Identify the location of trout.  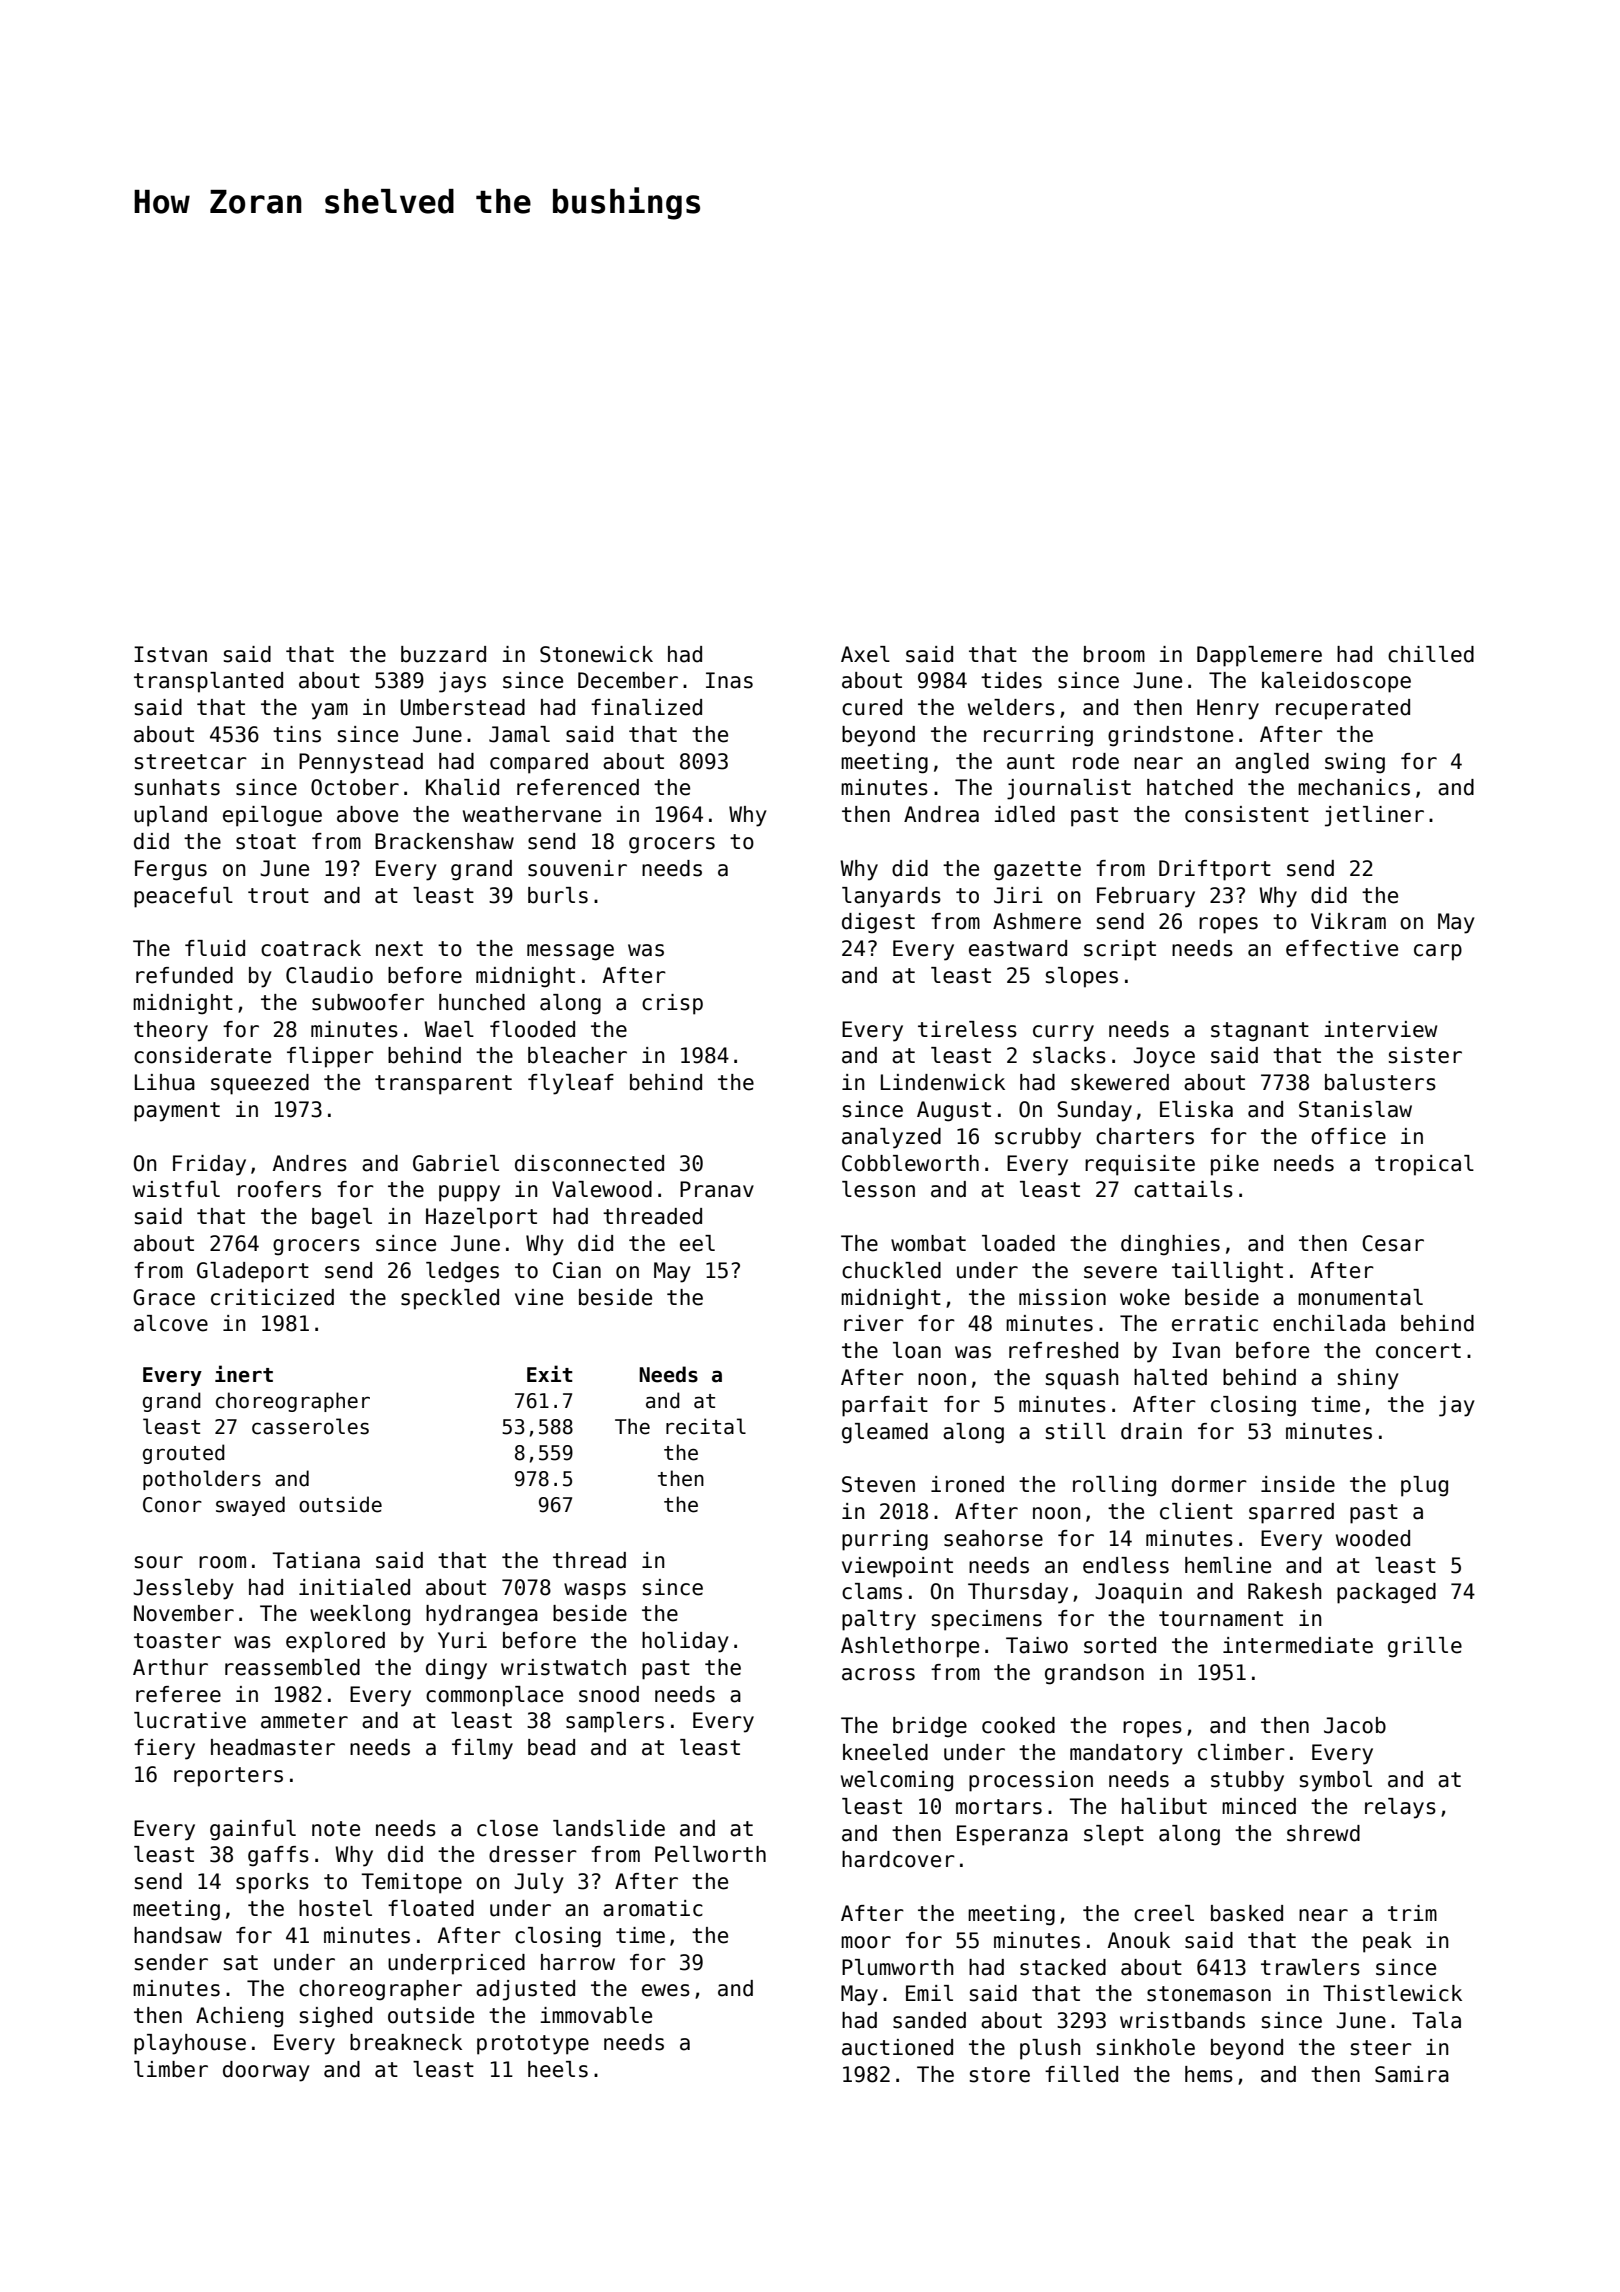
(278, 896).
